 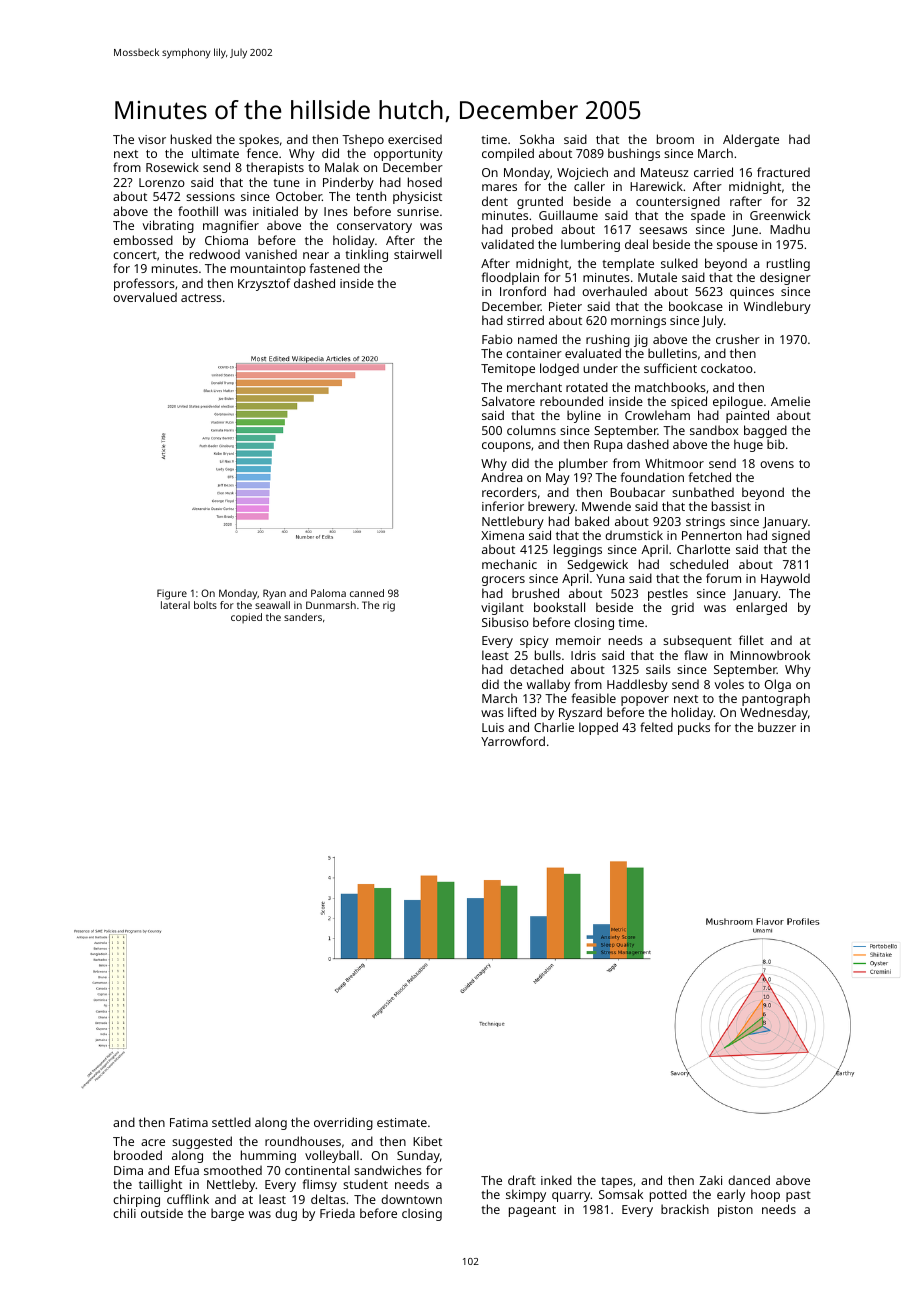 What do you see at coordinates (231, 1122) in the document?
I see `settled` at bounding box center [231, 1122].
